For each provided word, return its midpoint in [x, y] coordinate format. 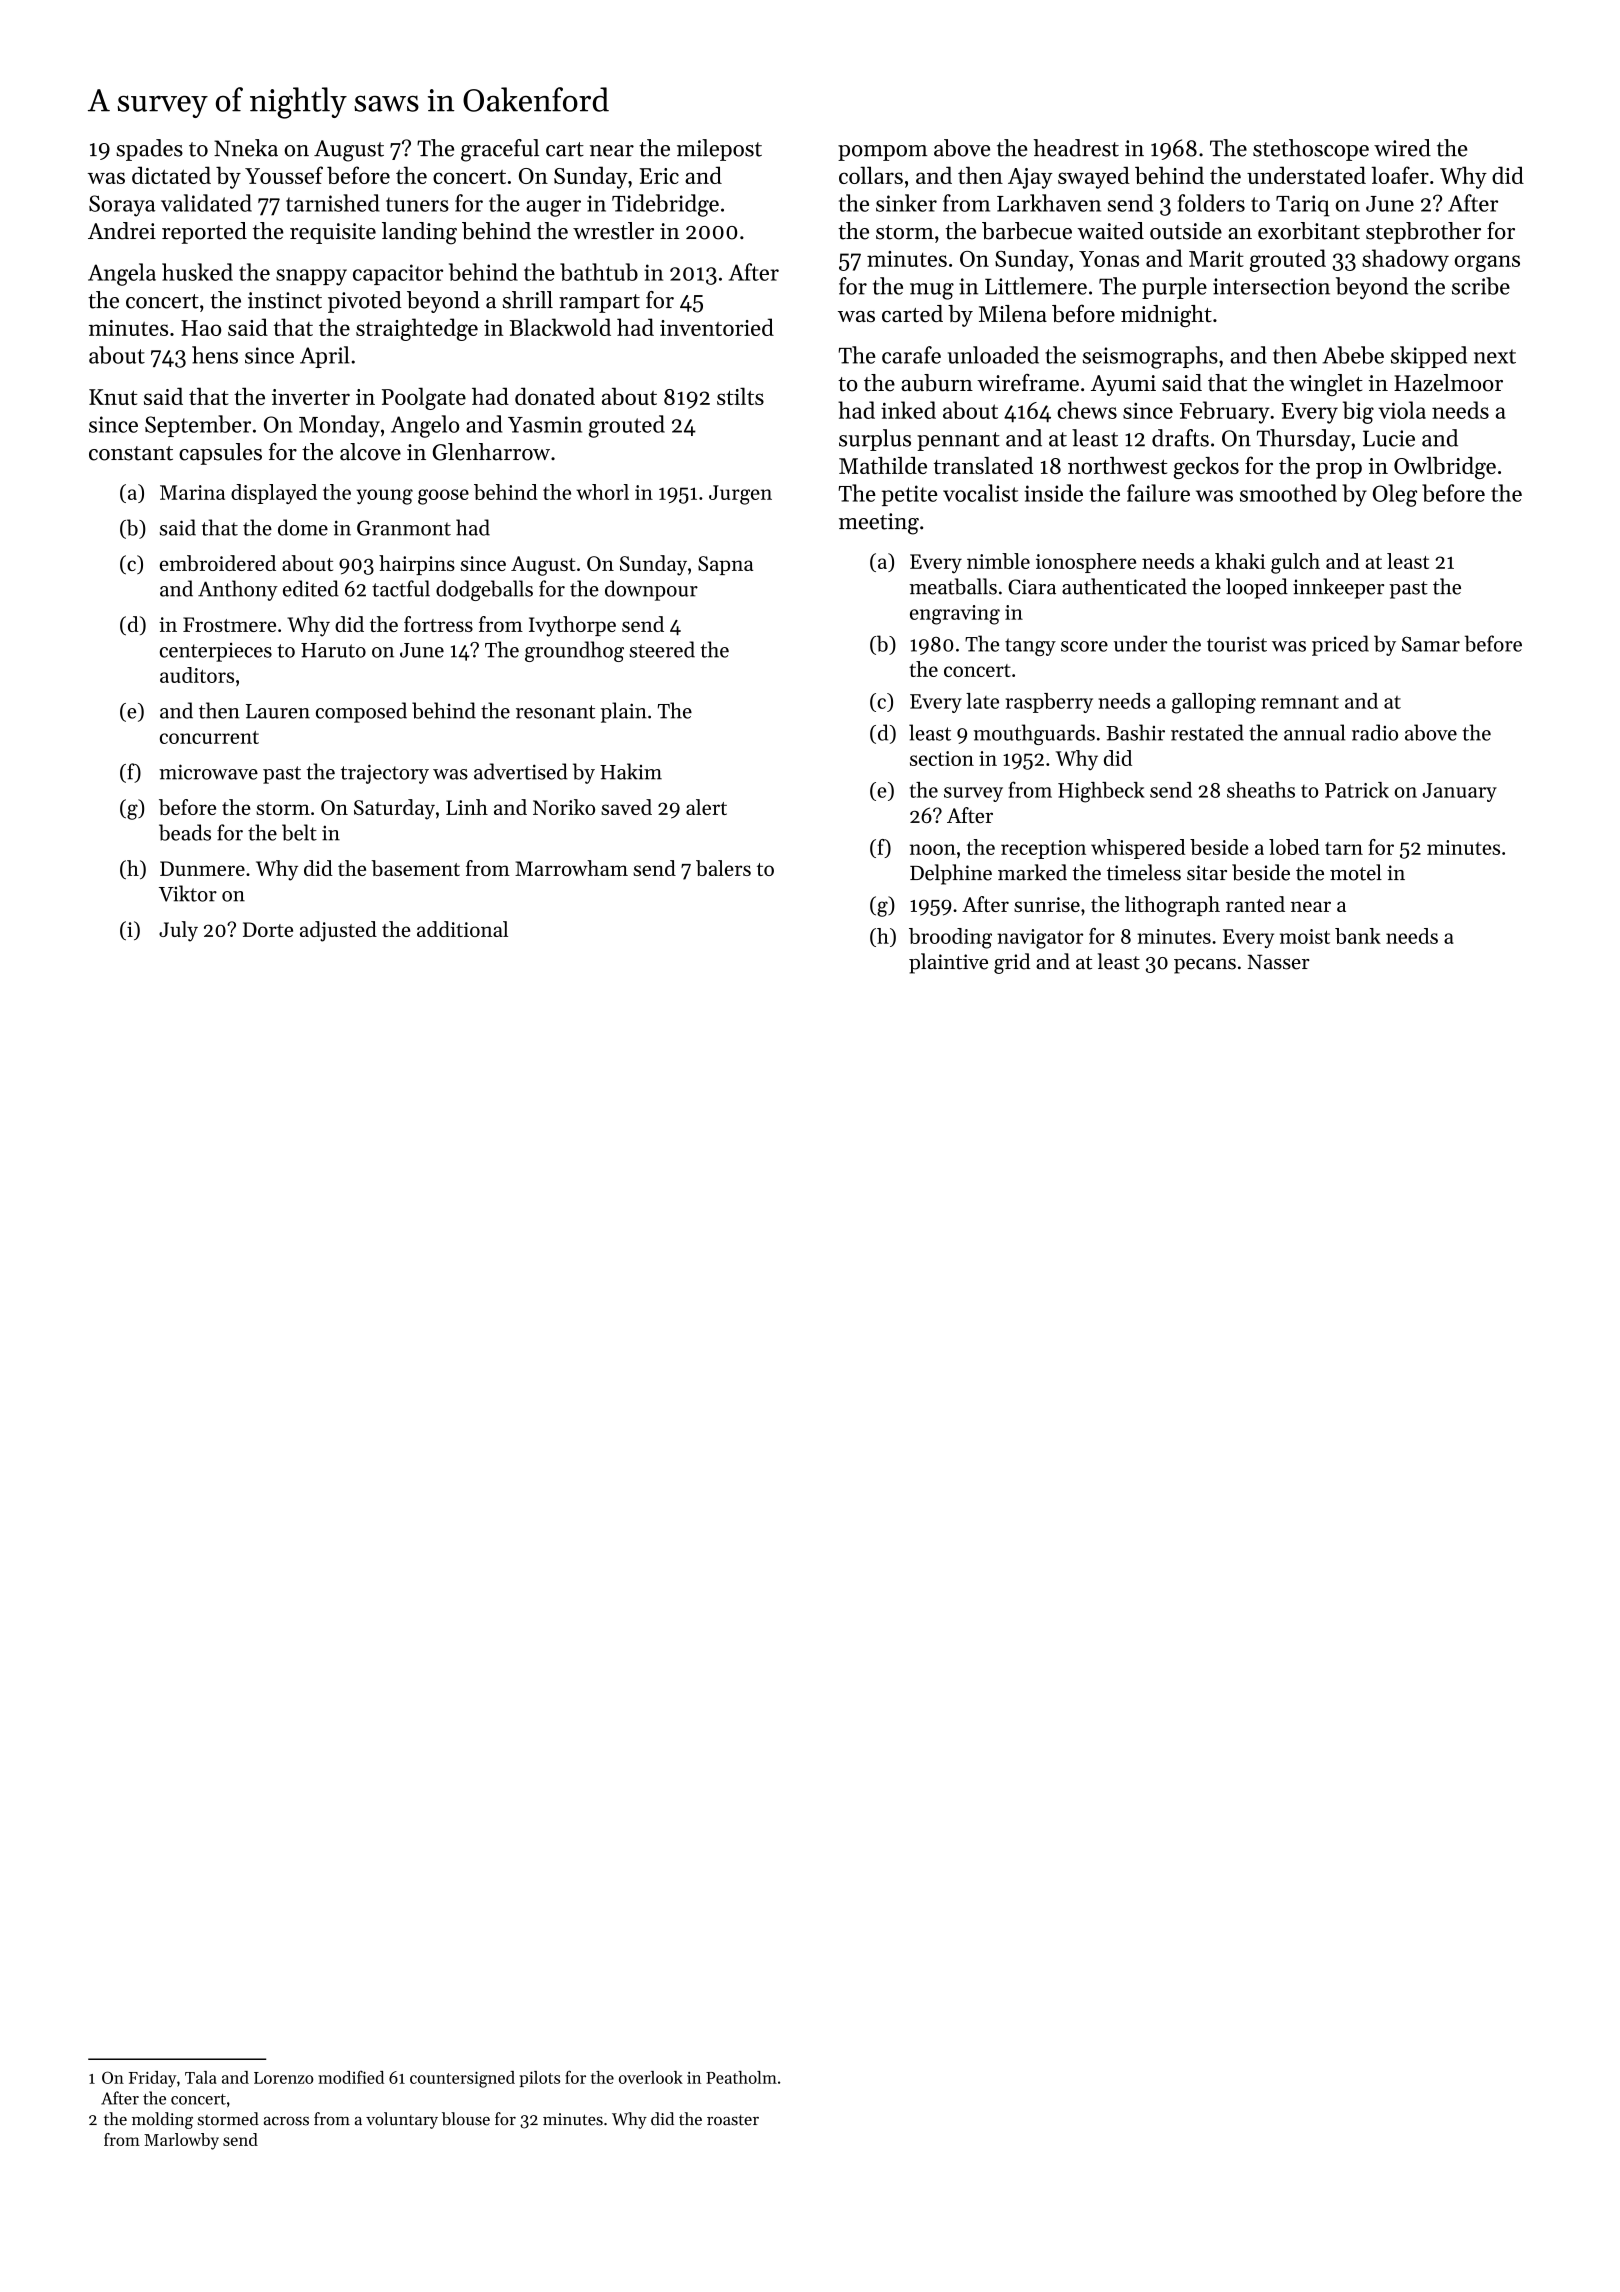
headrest [1076, 148]
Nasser [1279, 962]
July [178, 931]
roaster [733, 2120]
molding [162, 2120]
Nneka [246, 148]
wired [1402, 148]
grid [1012, 963]
